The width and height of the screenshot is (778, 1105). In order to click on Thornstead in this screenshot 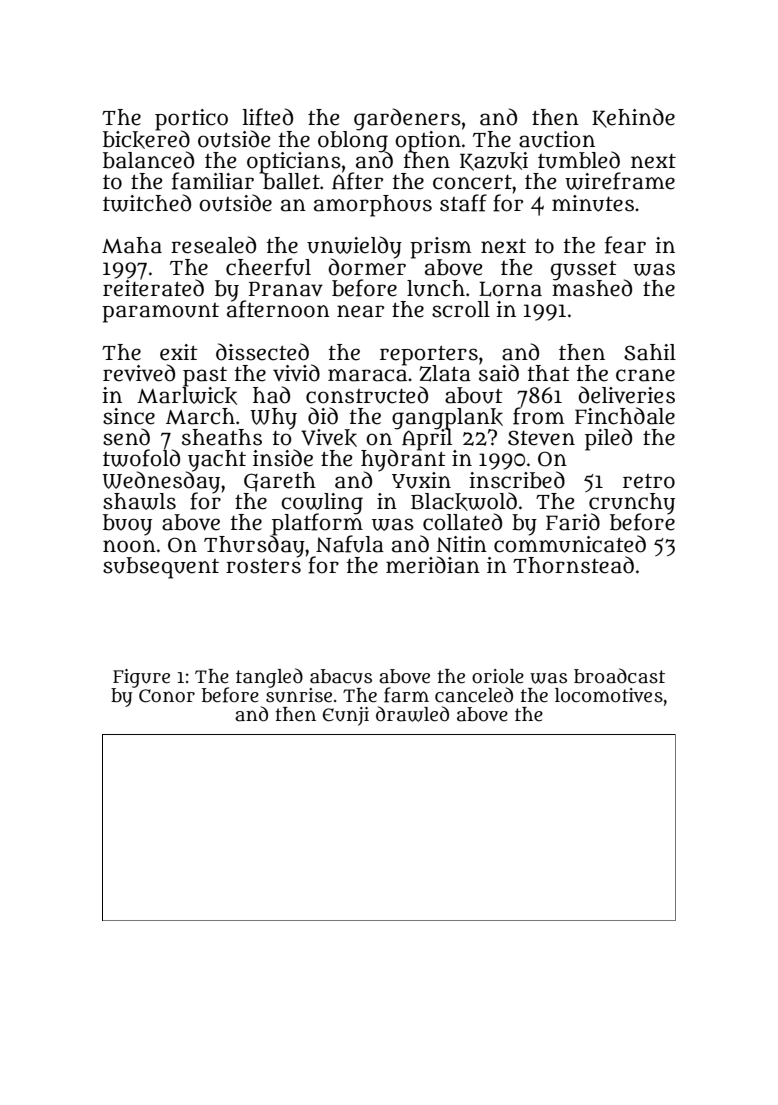, I will do `click(573, 565)`.
